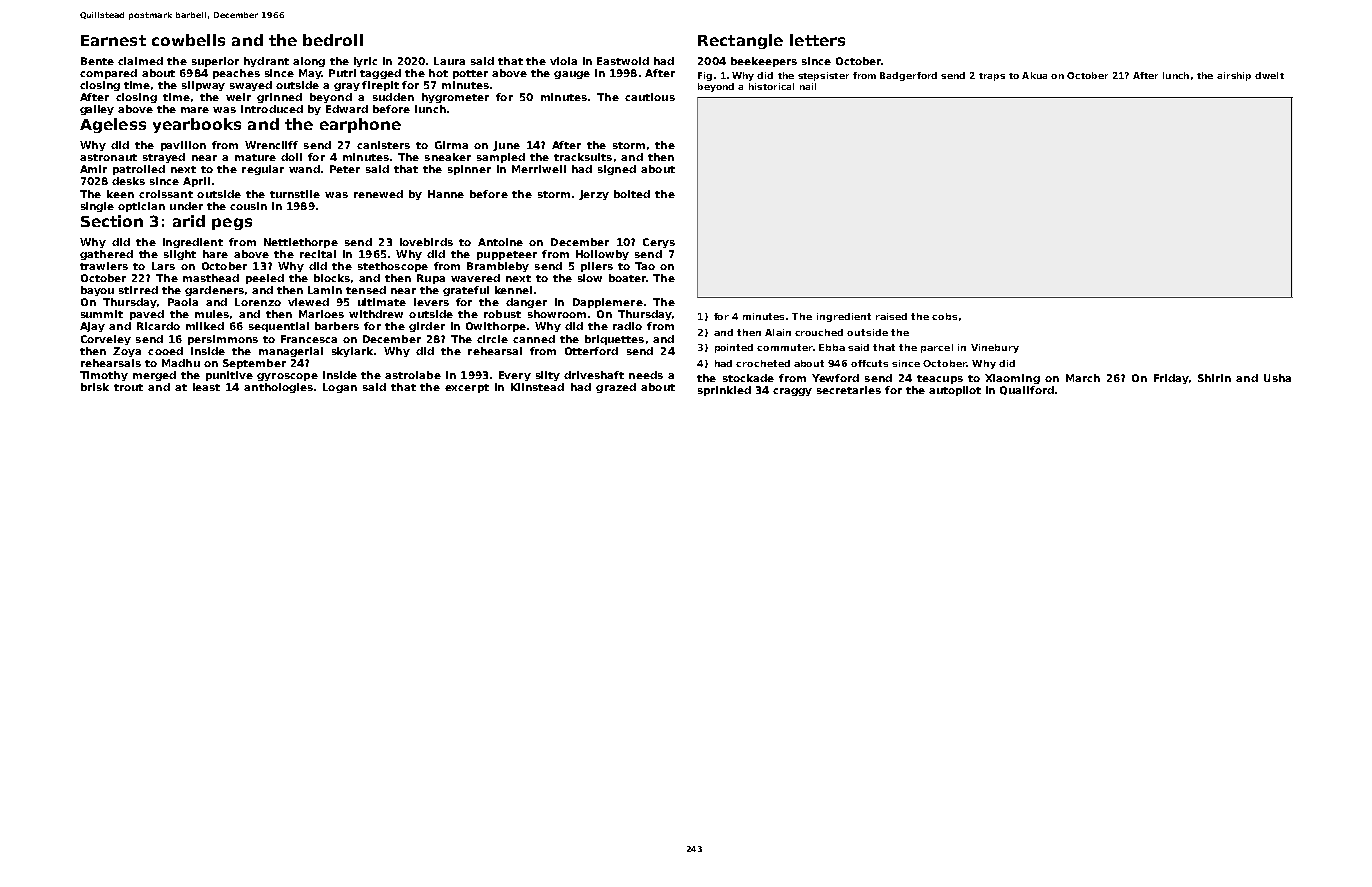 This page has width=1372, height=887. What do you see at coordinates (944, 316) in the page?
I see `cobs` at bounding box center [944, 316].
